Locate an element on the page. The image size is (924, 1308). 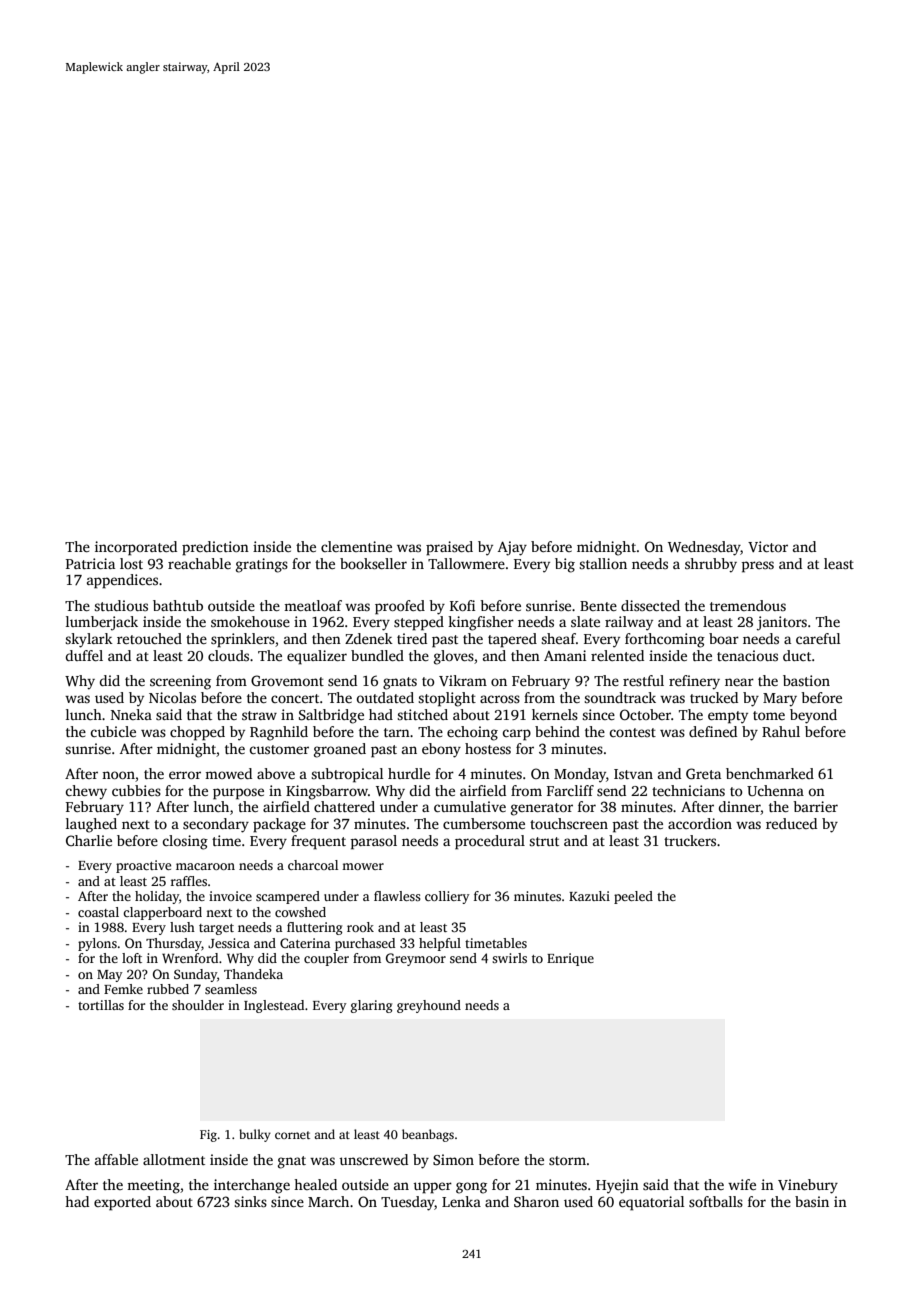
stoplight is located at coordinates (447, 699).
